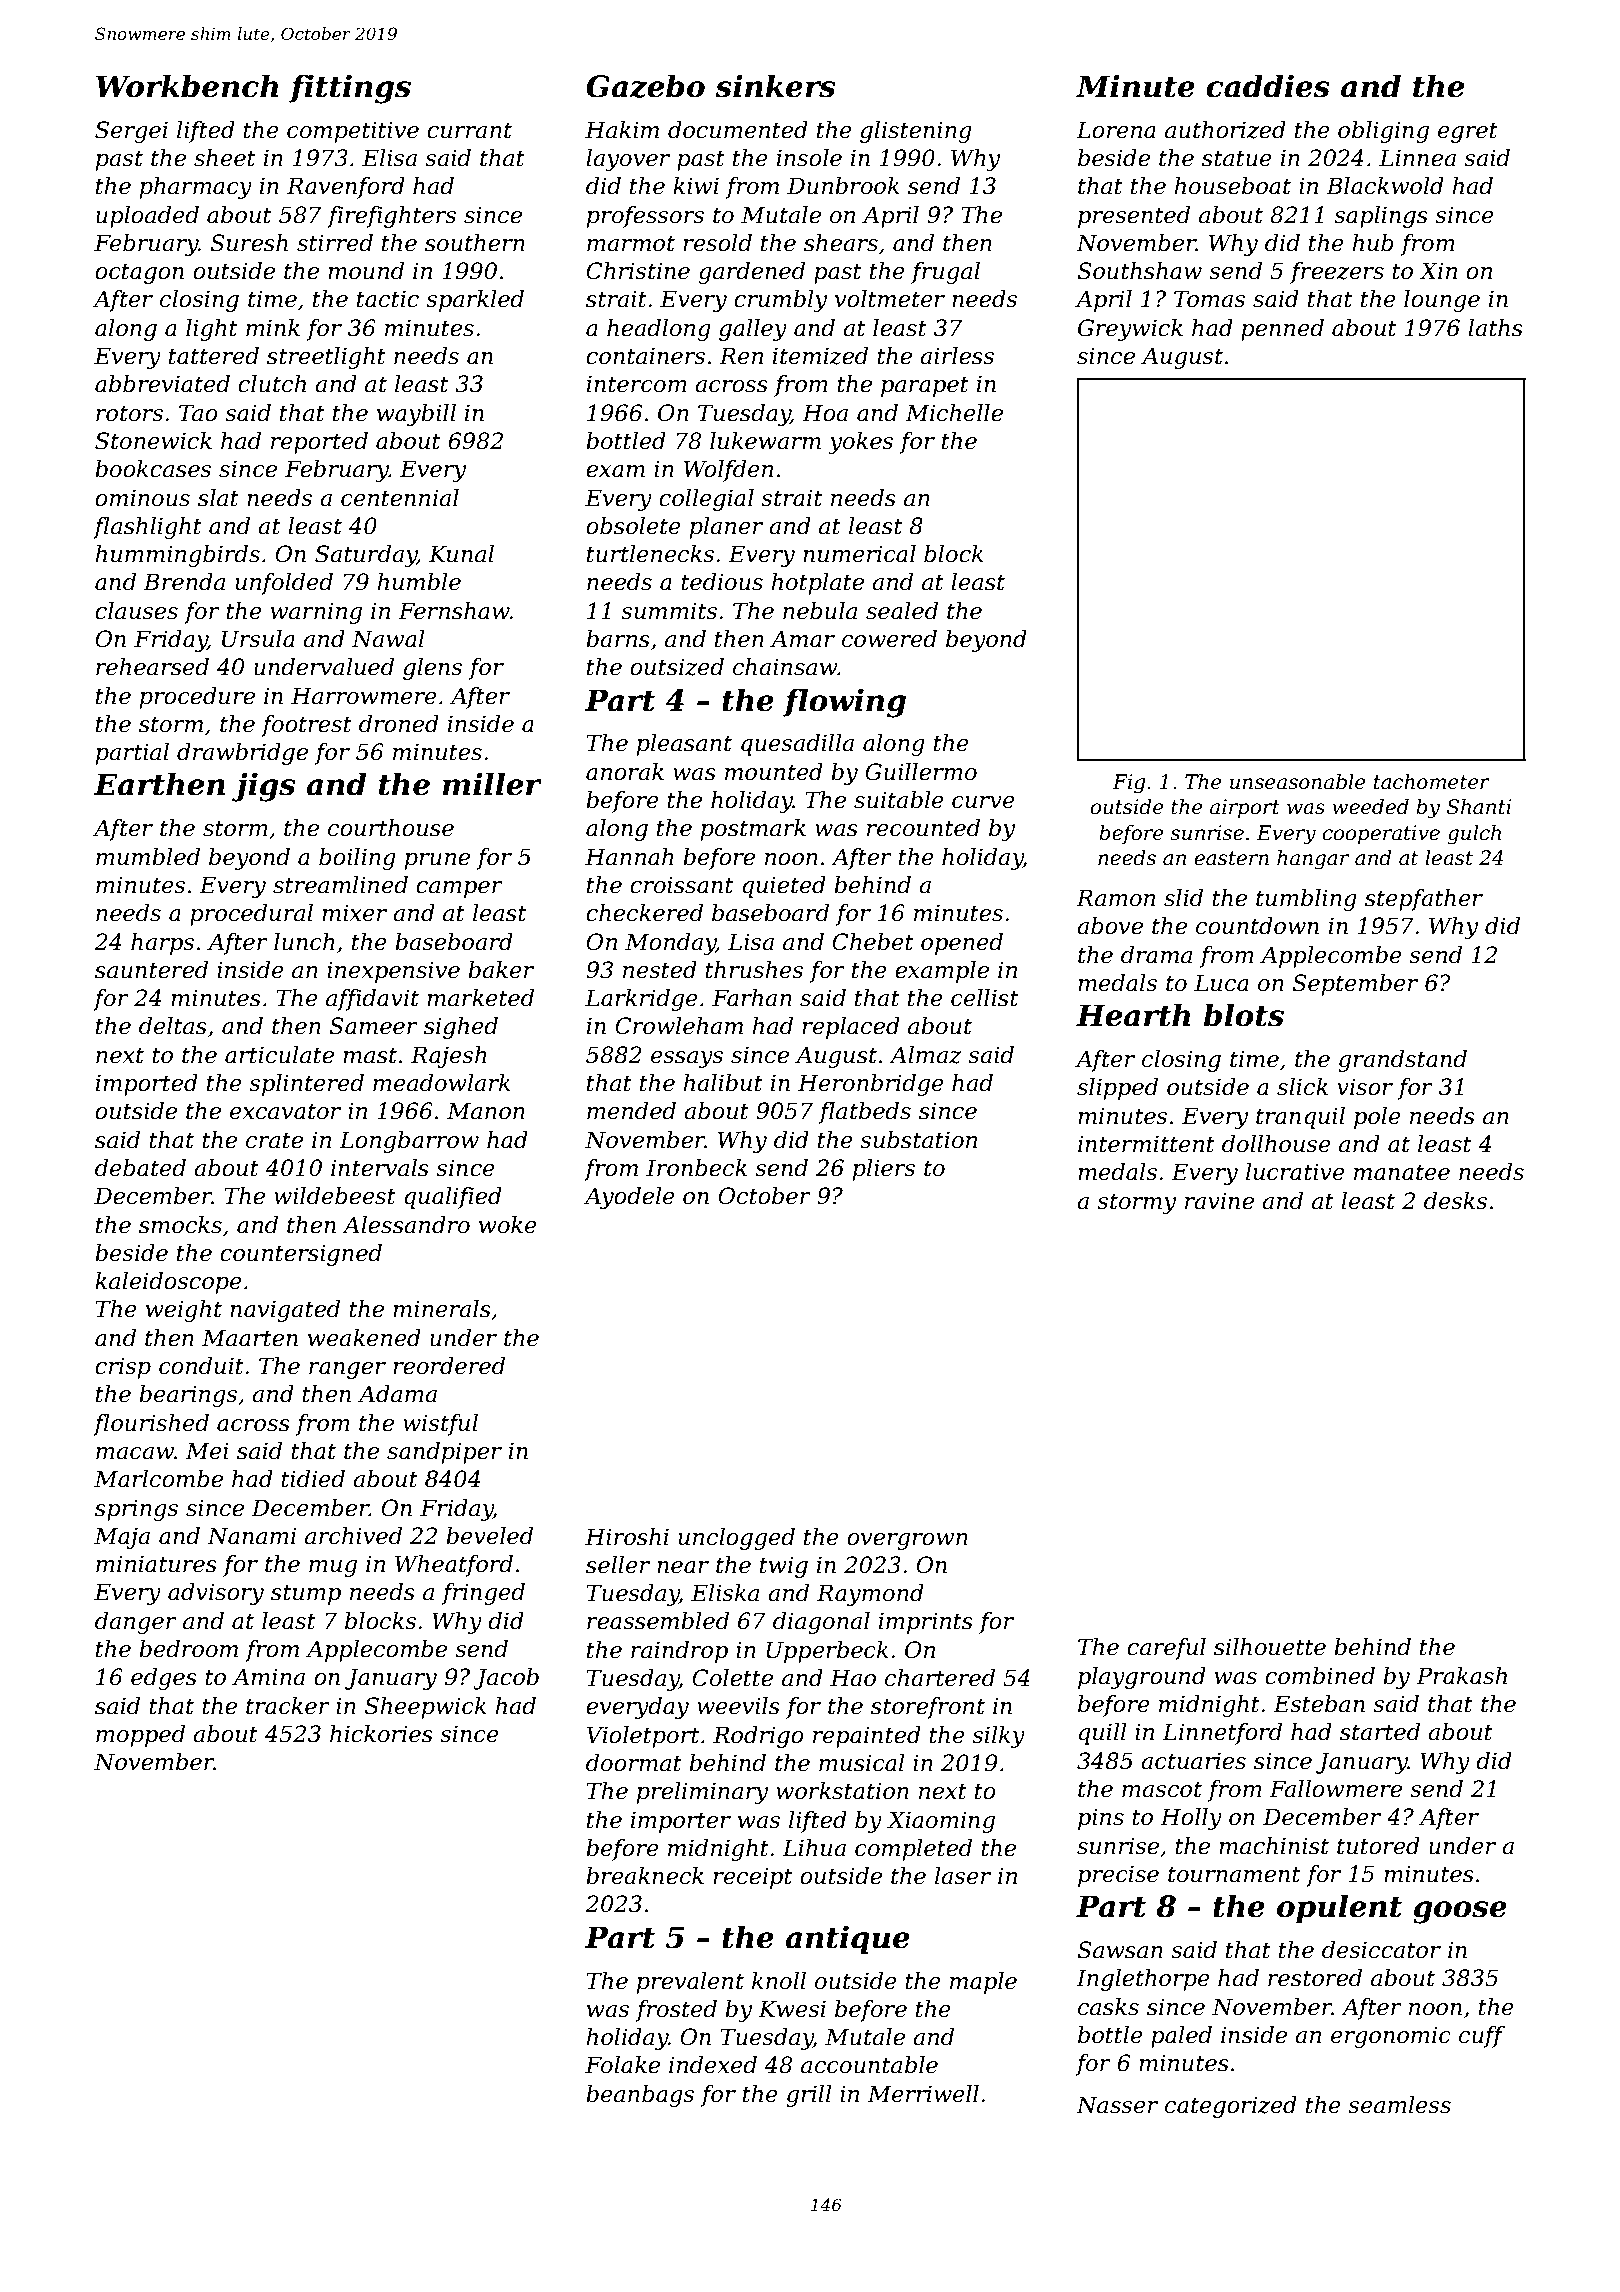 This screenshot has height=2292, width=1620. I want to click on procedural, so click(251, 915).
